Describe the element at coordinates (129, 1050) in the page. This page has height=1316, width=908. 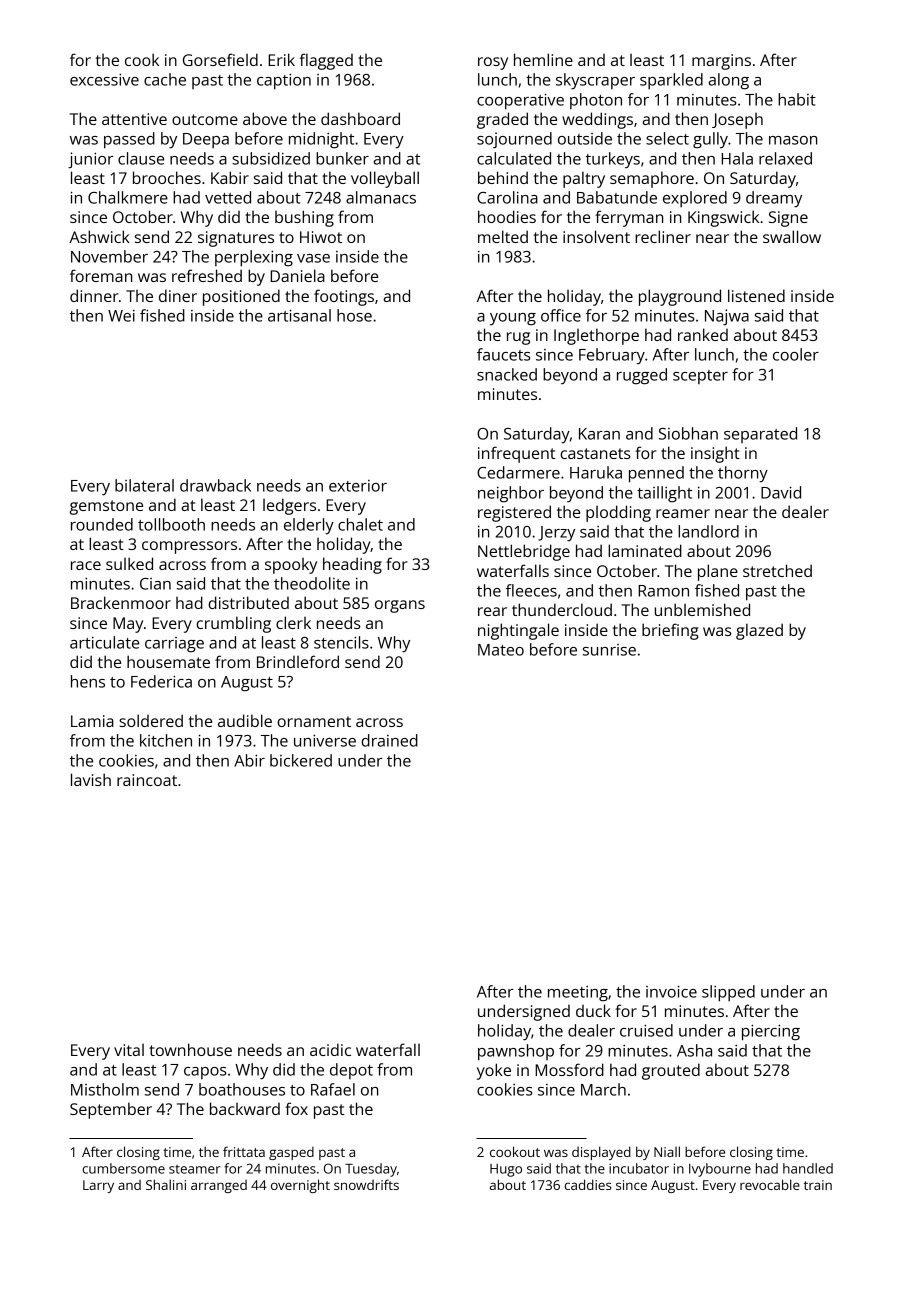
I see `vital` at that location.
